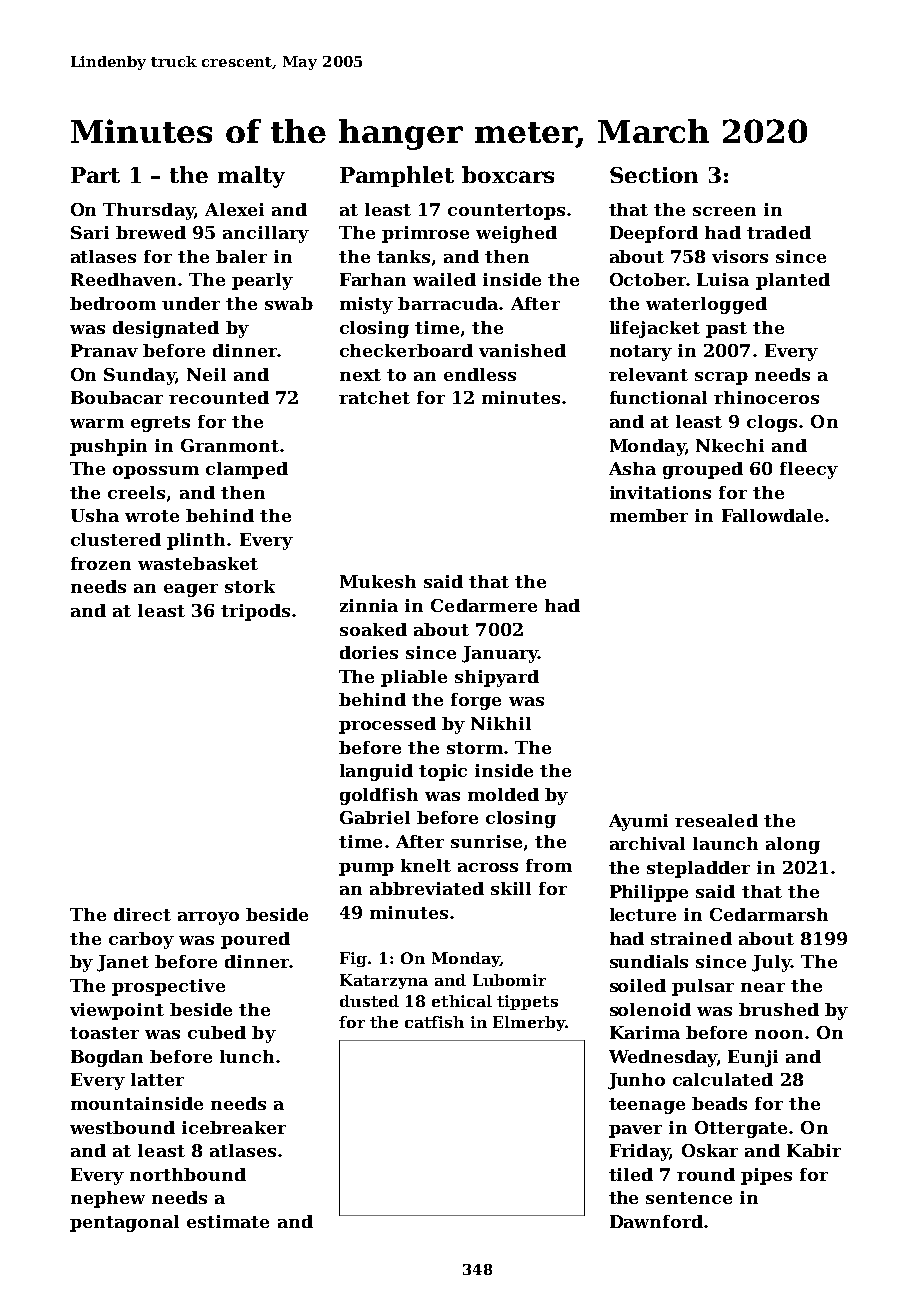  Describe the element at coordinates (654, 175) in the screenshot. I see `Section` at that location.
